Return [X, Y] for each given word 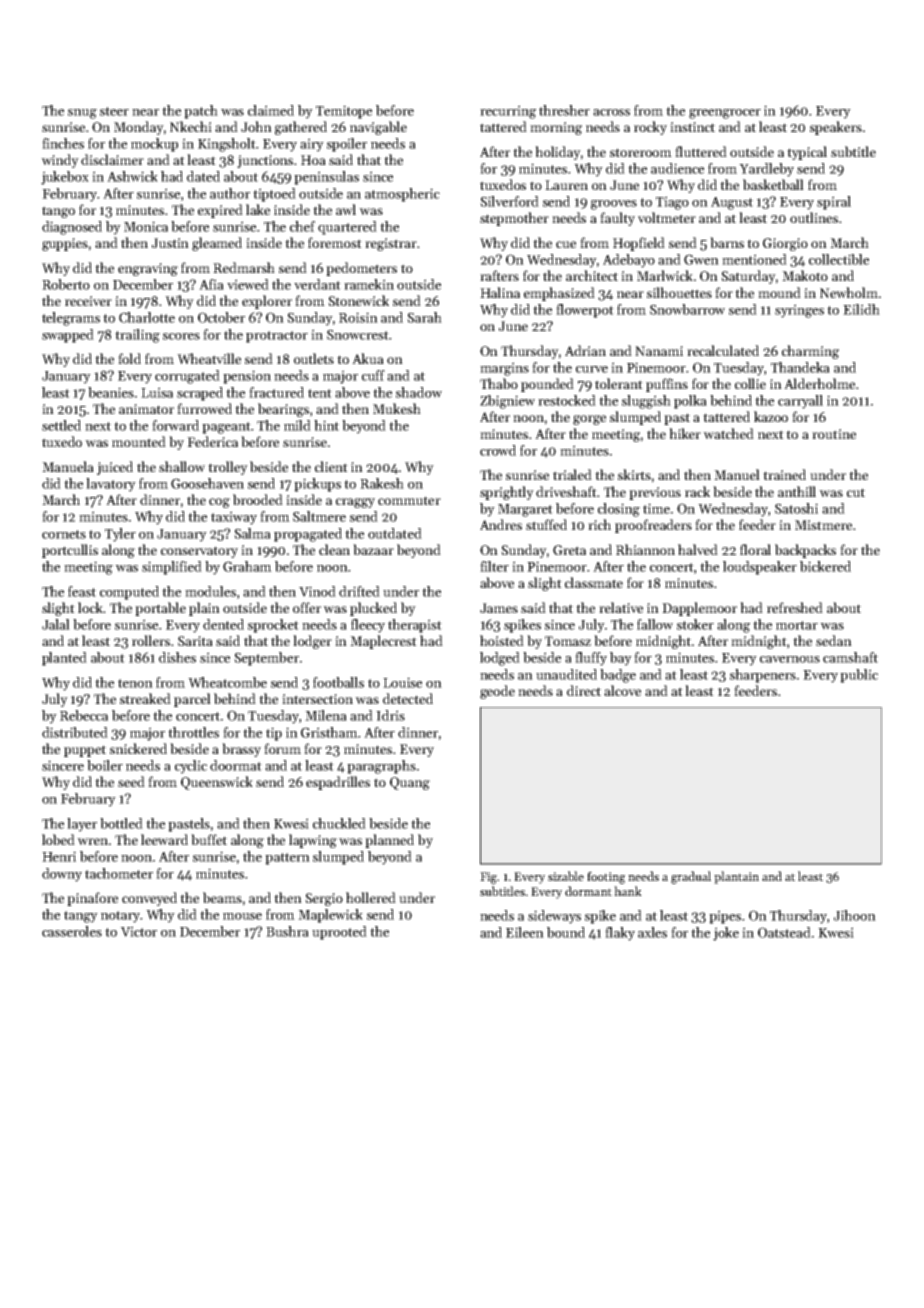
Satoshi [796, 508]
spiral [834, 203]
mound [779, 292]
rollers [151, 640]
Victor [138, 931]
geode [497, 692]
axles [652, 932]
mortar [797, 625]
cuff [373, 375]
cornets [64, 534]
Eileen [525, 932]
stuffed [546, 524]
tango [58, 212]
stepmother [514, 219]
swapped [68, 336]
